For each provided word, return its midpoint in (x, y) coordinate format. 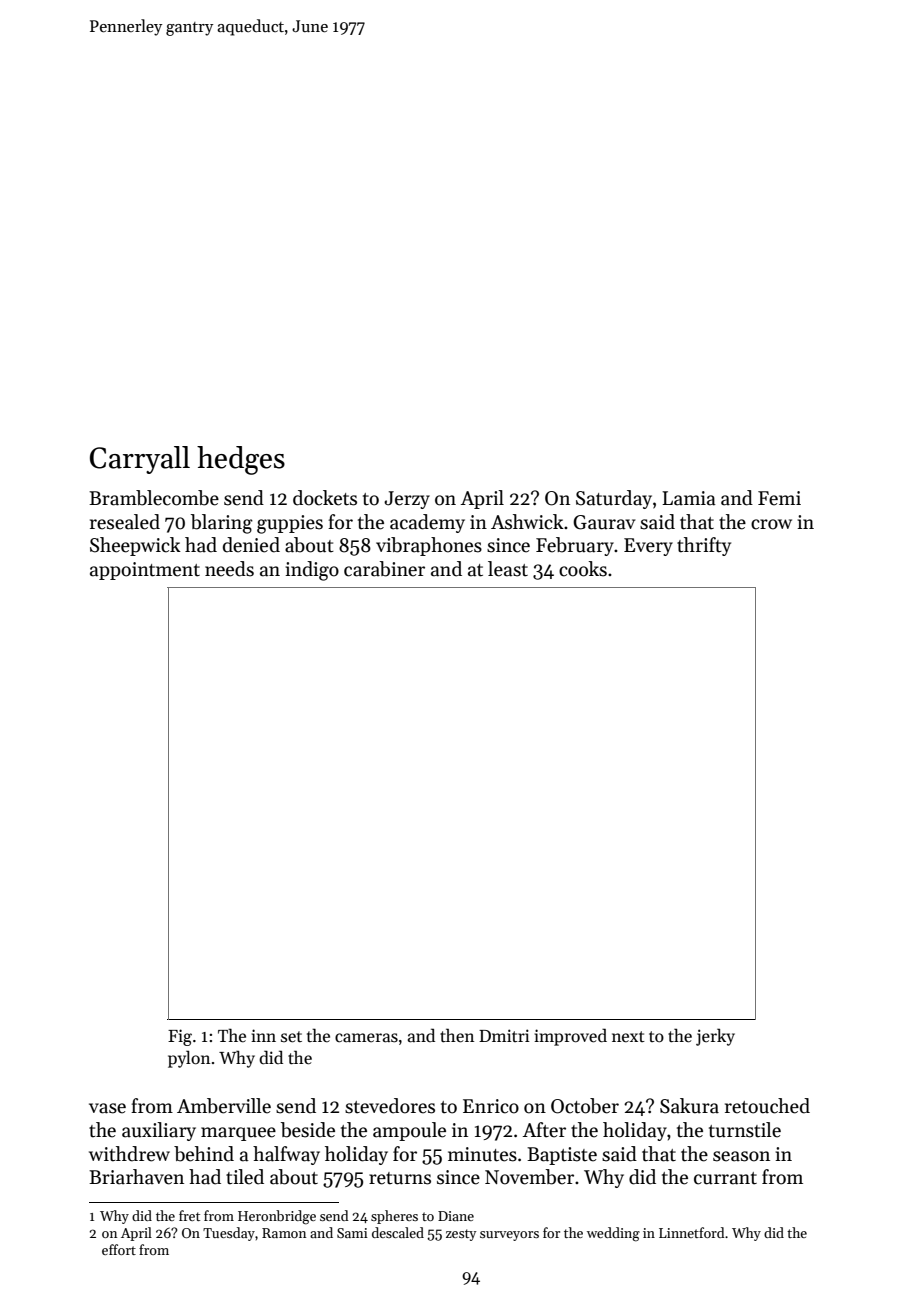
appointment (145, 571)
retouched (767, 1106)
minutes (482, 1154)
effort (119, 1249)
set (291, 1037)
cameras (366, 1038)
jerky (715, 1037)
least (508, 569)
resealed (125, 522)
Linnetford (692, 1232)
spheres (394, 1217)
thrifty (704, 546)
